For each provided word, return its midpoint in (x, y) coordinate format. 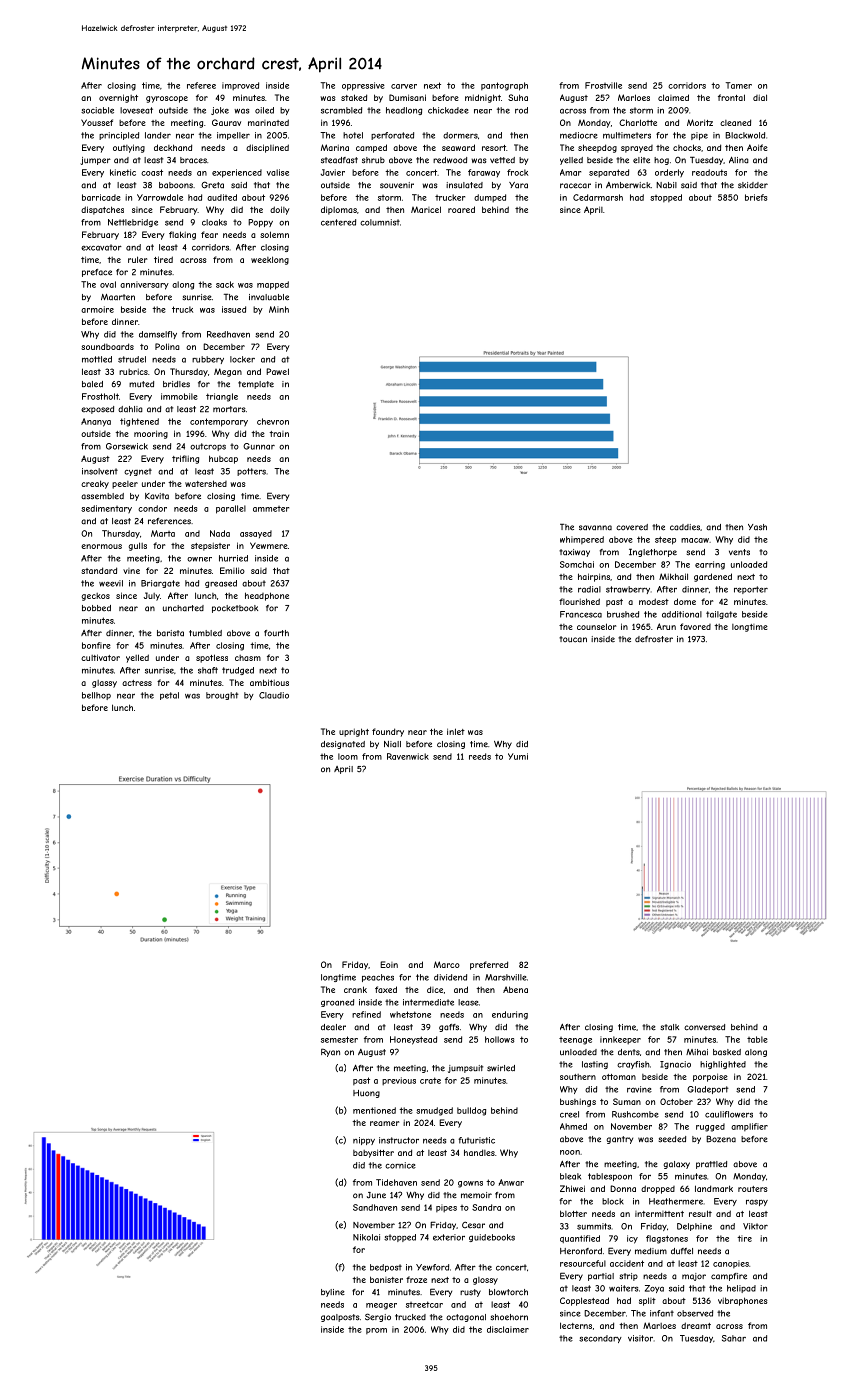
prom (376, 1331)
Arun (666, 626)
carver (404, 86)
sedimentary (106, 509)
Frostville (603, 85)
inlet (456, 731)
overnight (118, 98)
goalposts (340, 1318)
